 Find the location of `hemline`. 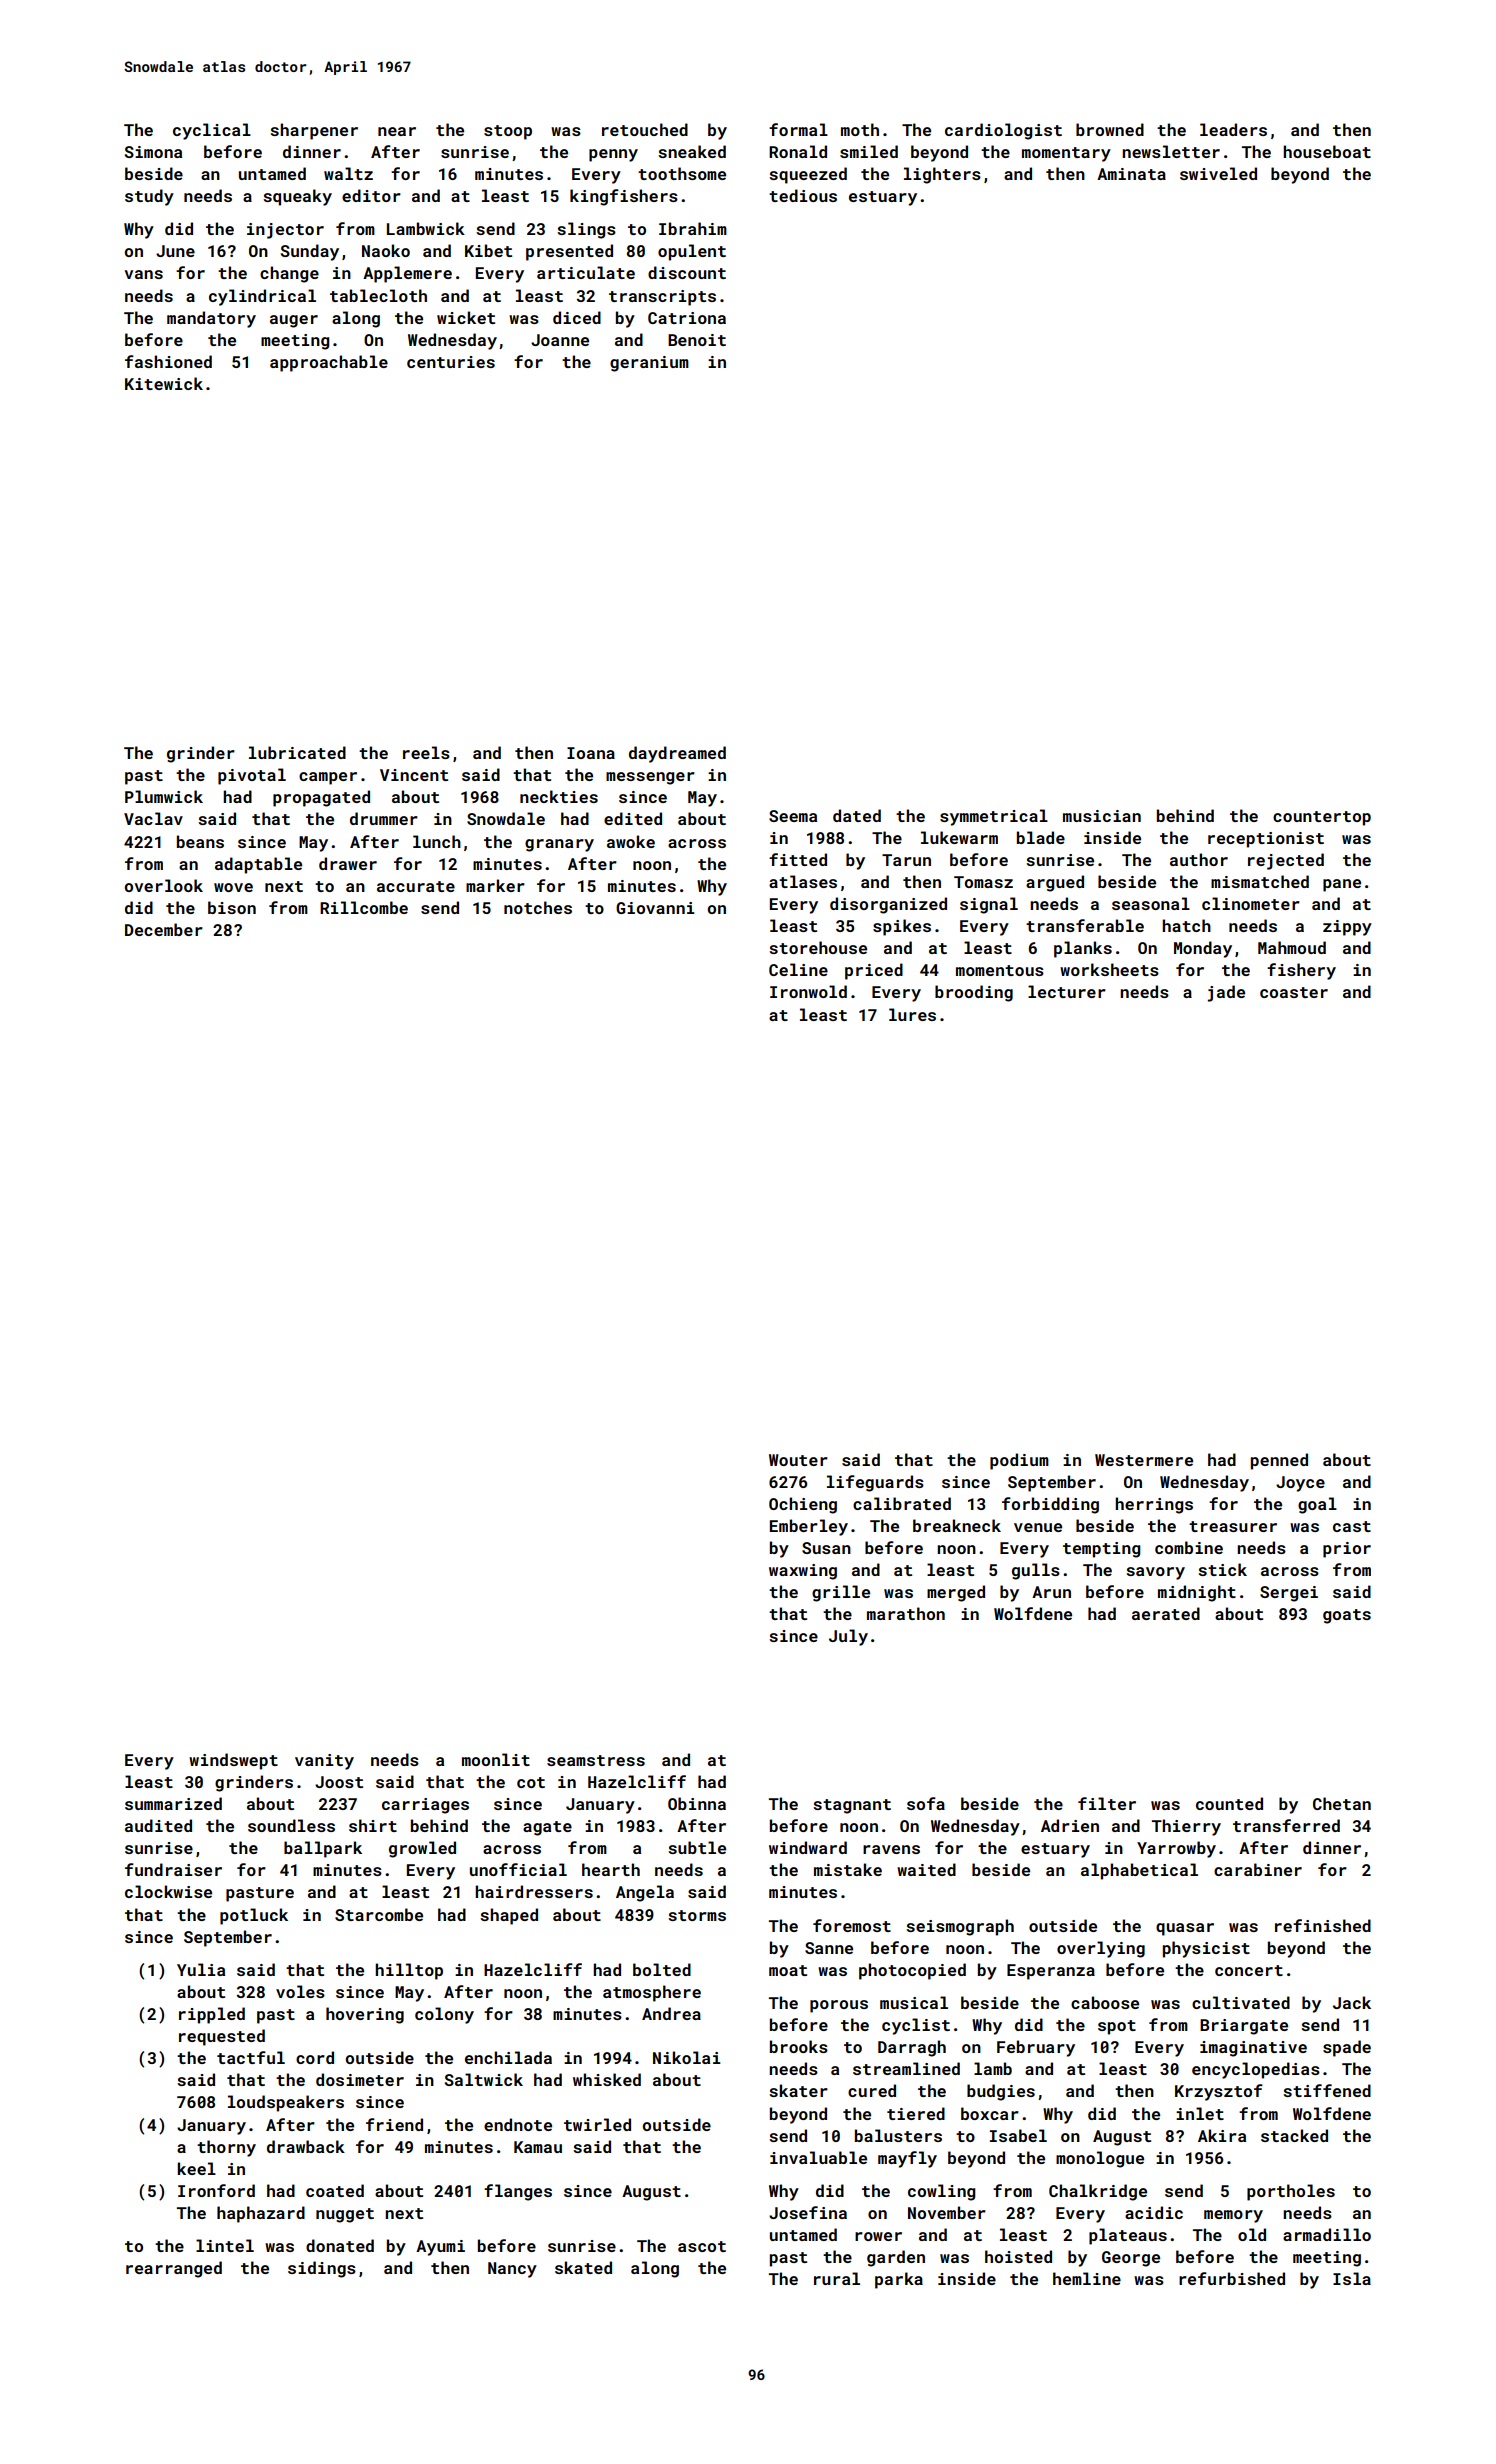

hemline is located at coordinates (1087, 2278).
